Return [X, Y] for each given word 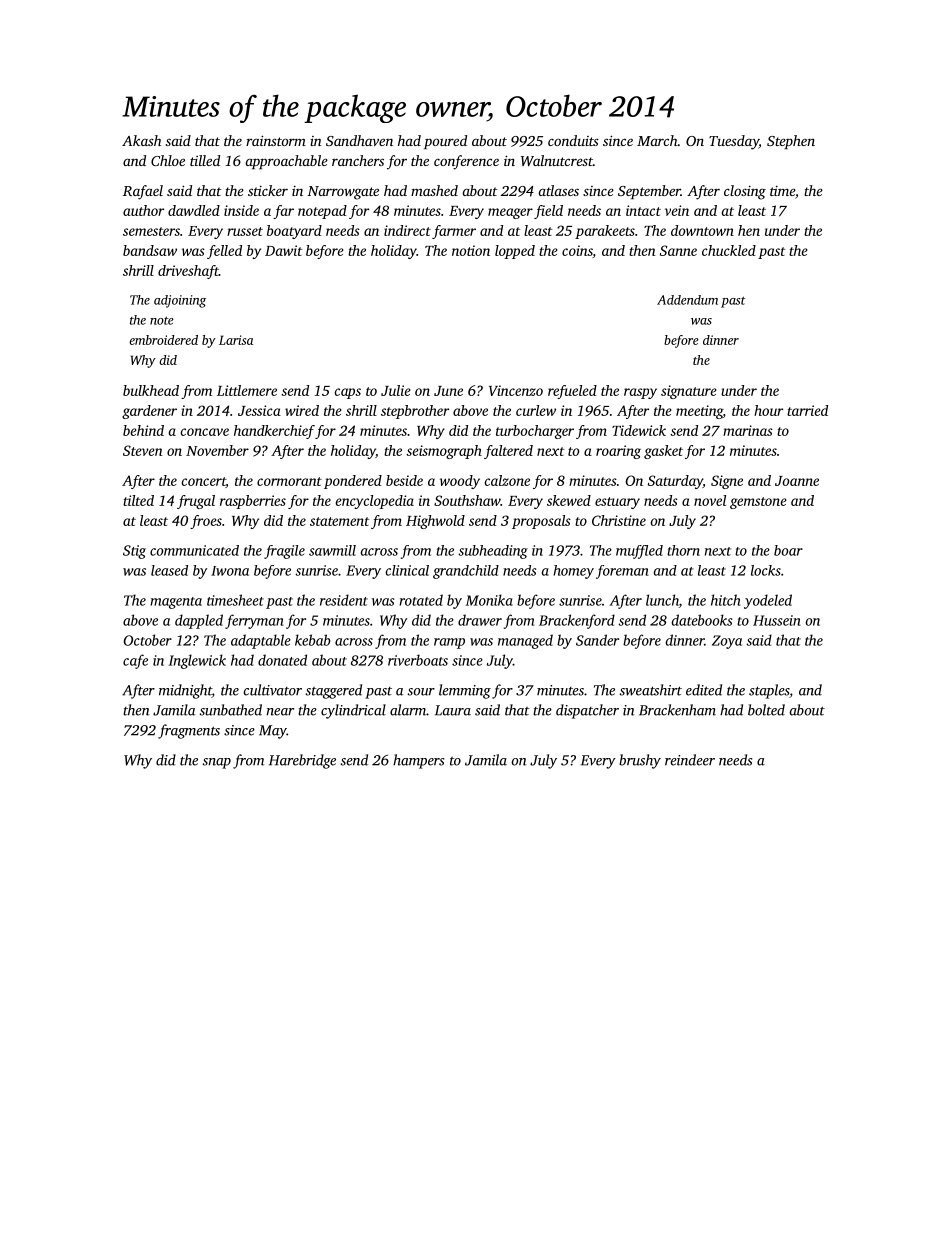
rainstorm [276, 140]
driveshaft [188, 272]
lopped [515, 252]
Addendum [687, 300]
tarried [807, 410]
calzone [507, 480]
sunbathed [231, 710]
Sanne [678, 250]
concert [204, 482]
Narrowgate [343, 193]
